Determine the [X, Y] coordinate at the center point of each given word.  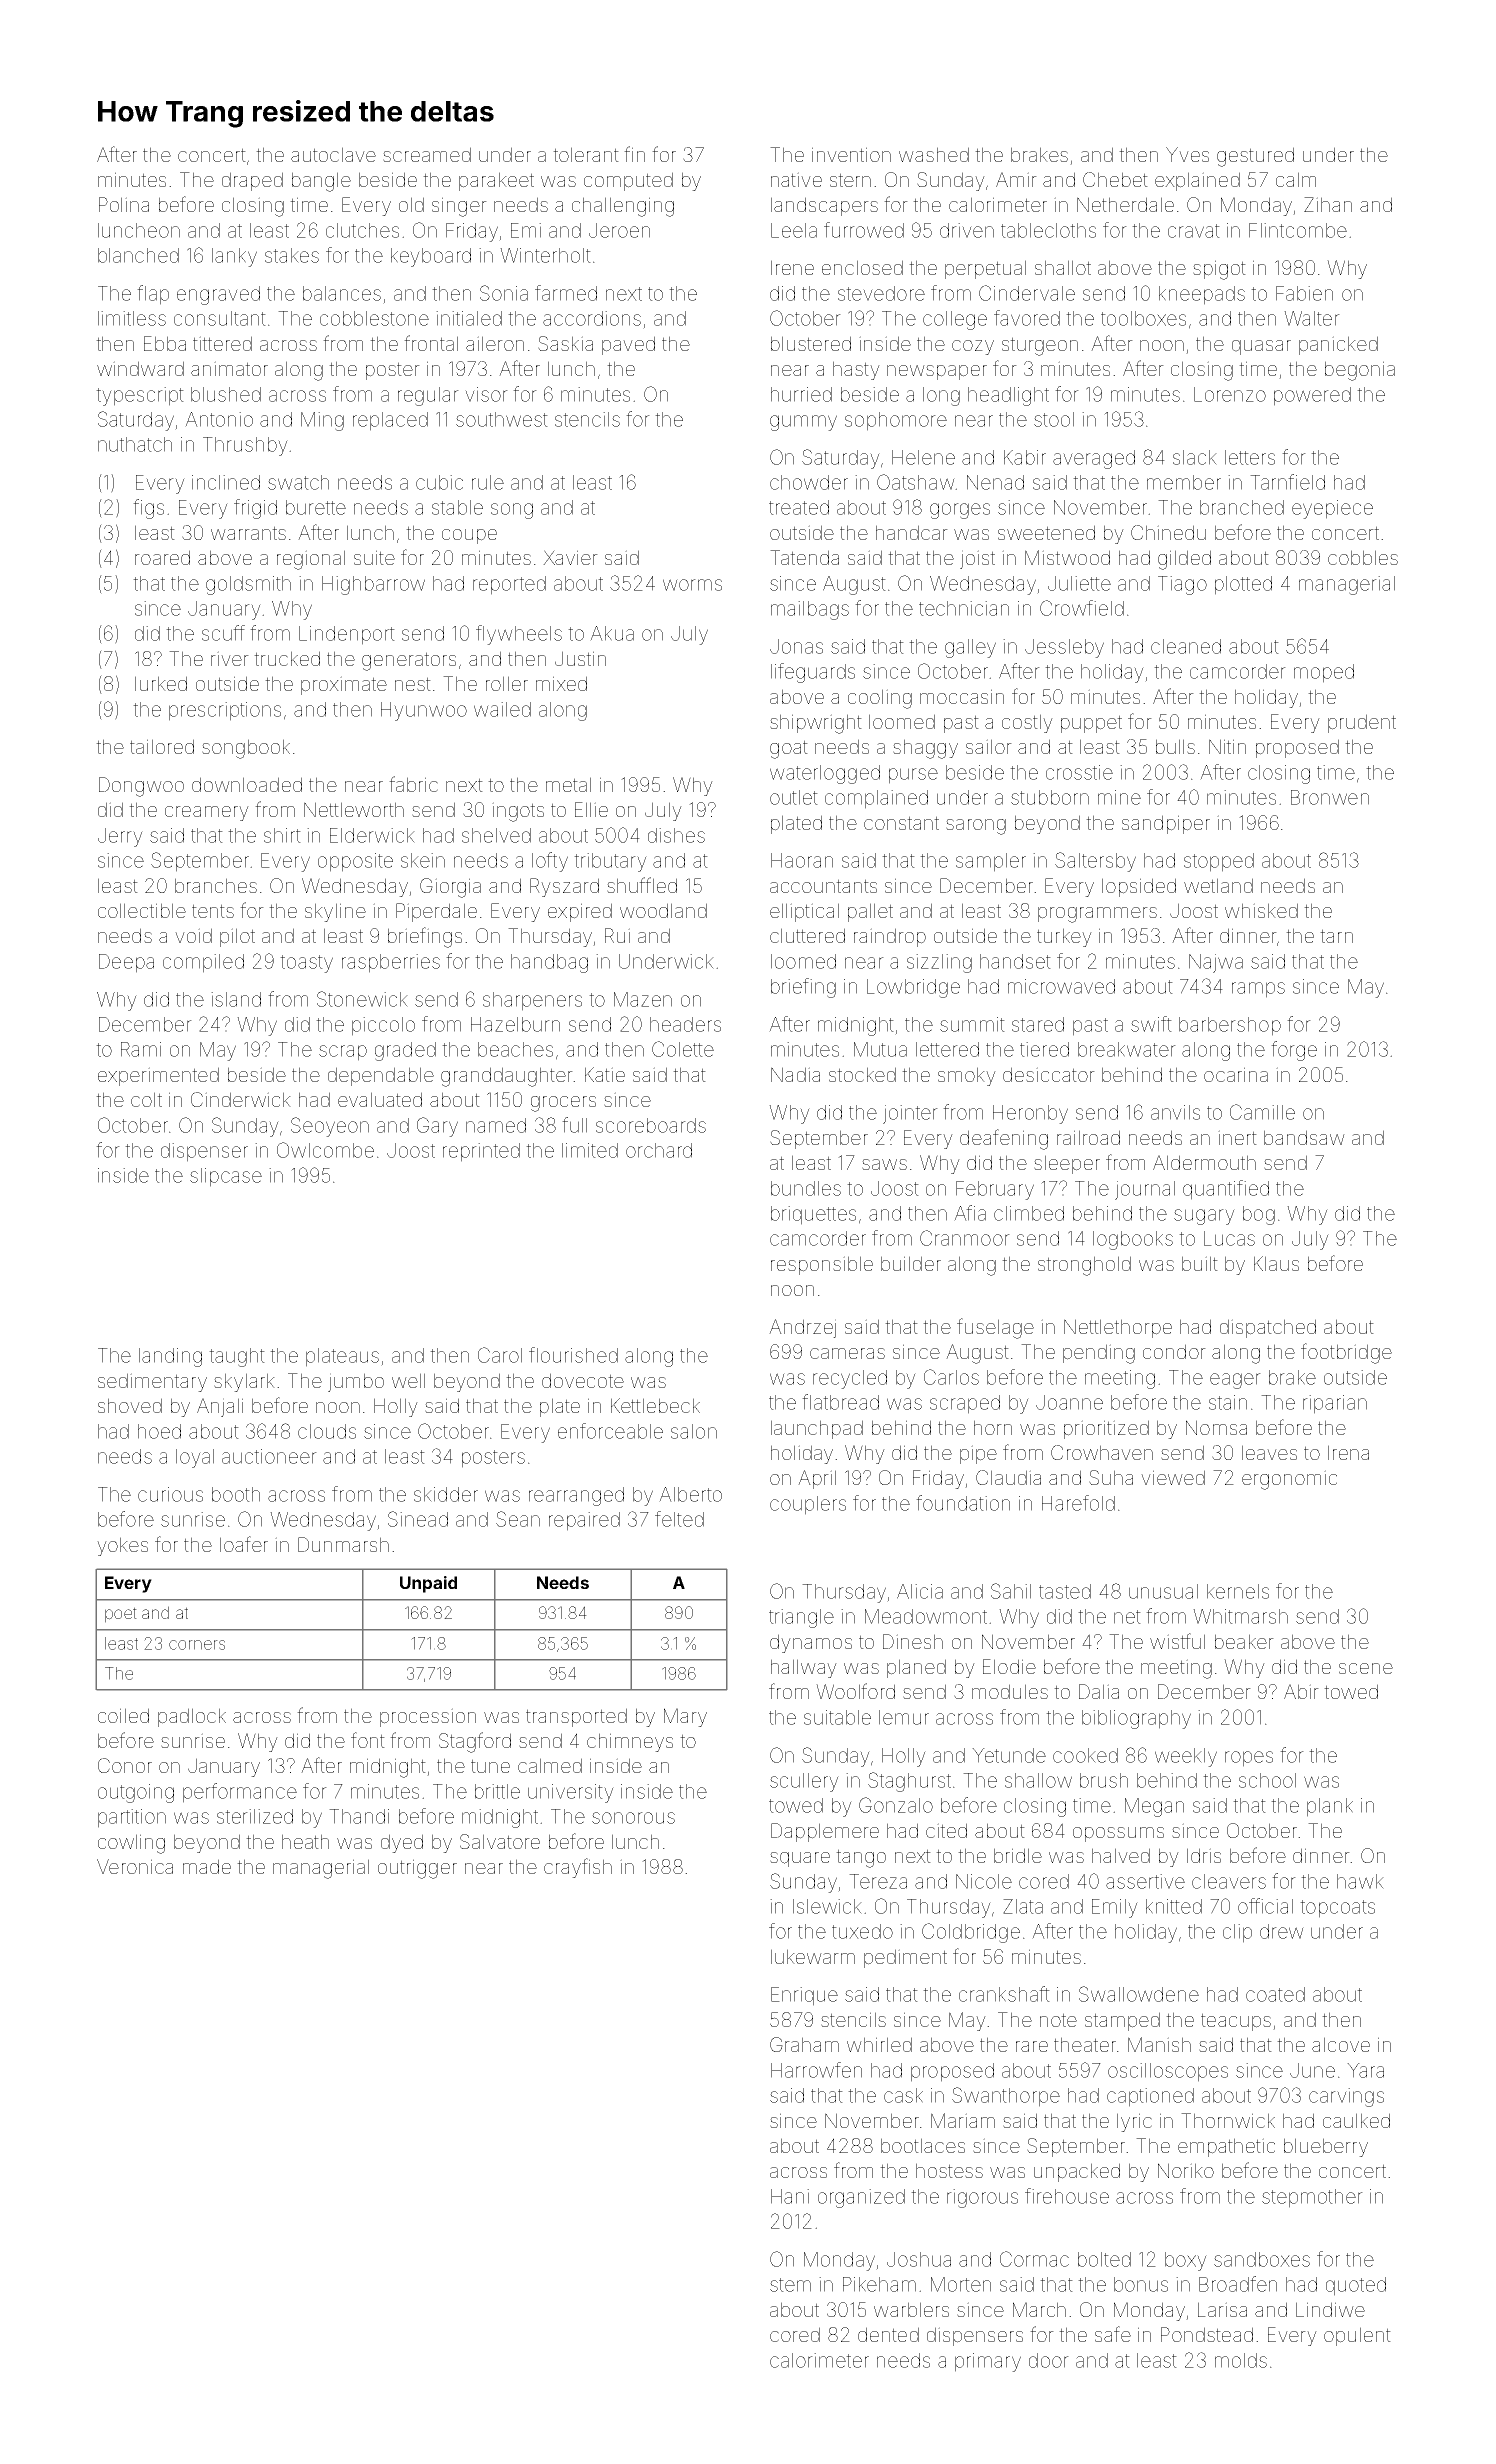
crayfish [578, 1868]
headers [685, 1024]
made [207, 1866]
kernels [1238, 1591]
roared [162, 557]
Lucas [1229, 1238]
